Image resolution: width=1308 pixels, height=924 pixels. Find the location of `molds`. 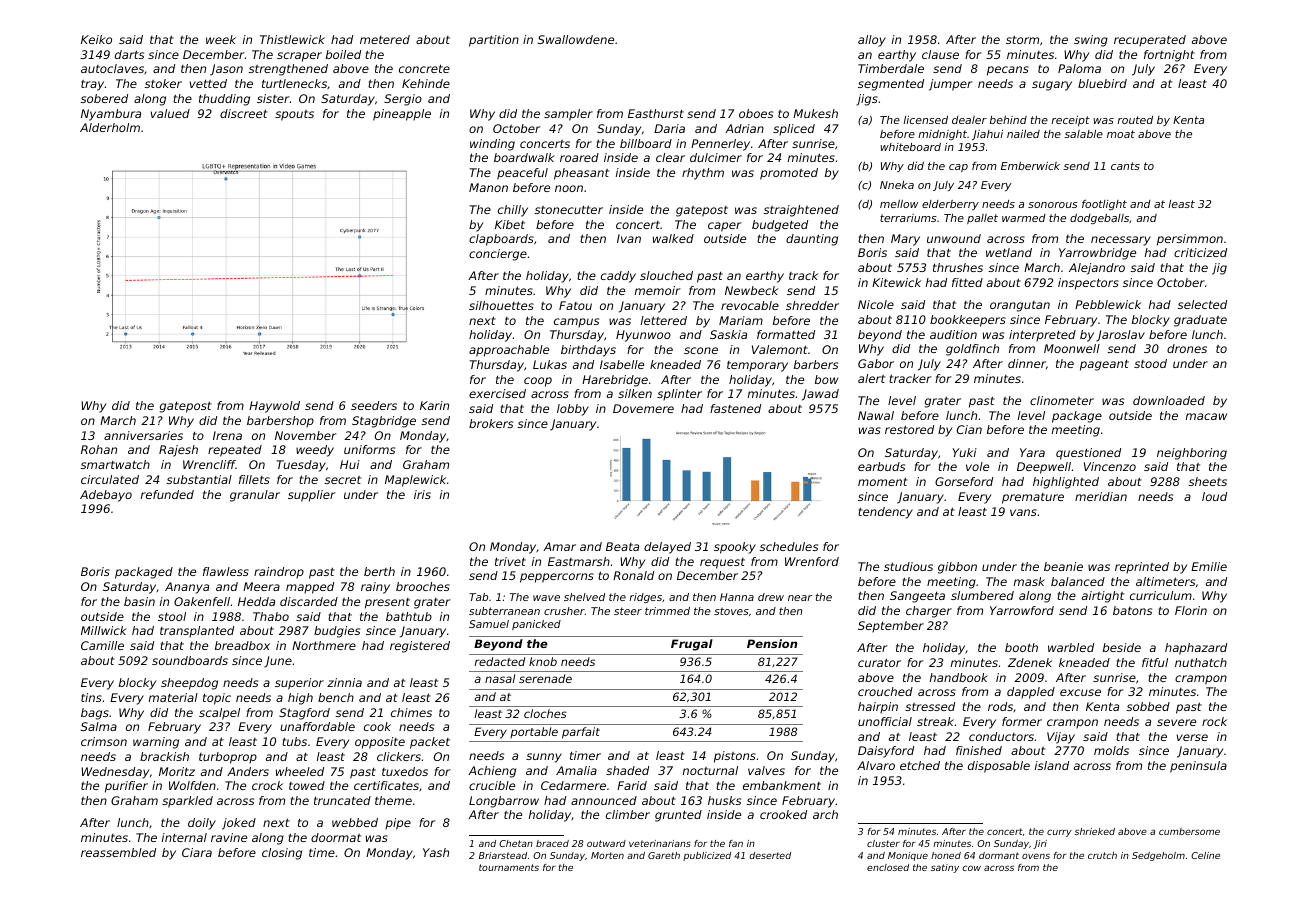

molds is located at coordinates (1111, 750).
